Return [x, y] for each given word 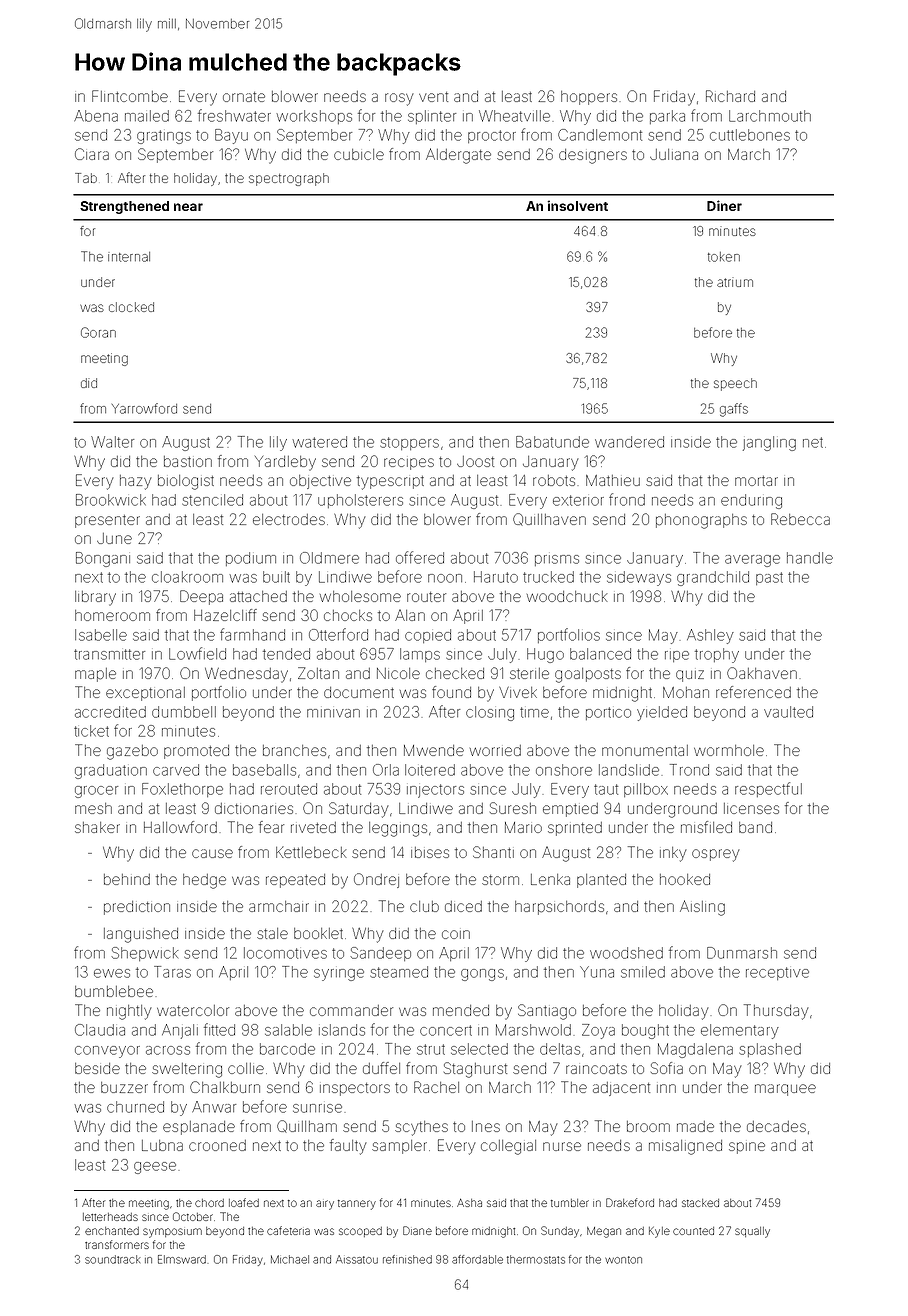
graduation [111, 771]
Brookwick [111, 500]
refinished [407, 1259]
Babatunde [552, 442]
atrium [735, 282]
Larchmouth [770, 116]
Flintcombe [130, 96]
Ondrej [376, 880]
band [755, 827]
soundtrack [113, 1259]
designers [593, 156]
